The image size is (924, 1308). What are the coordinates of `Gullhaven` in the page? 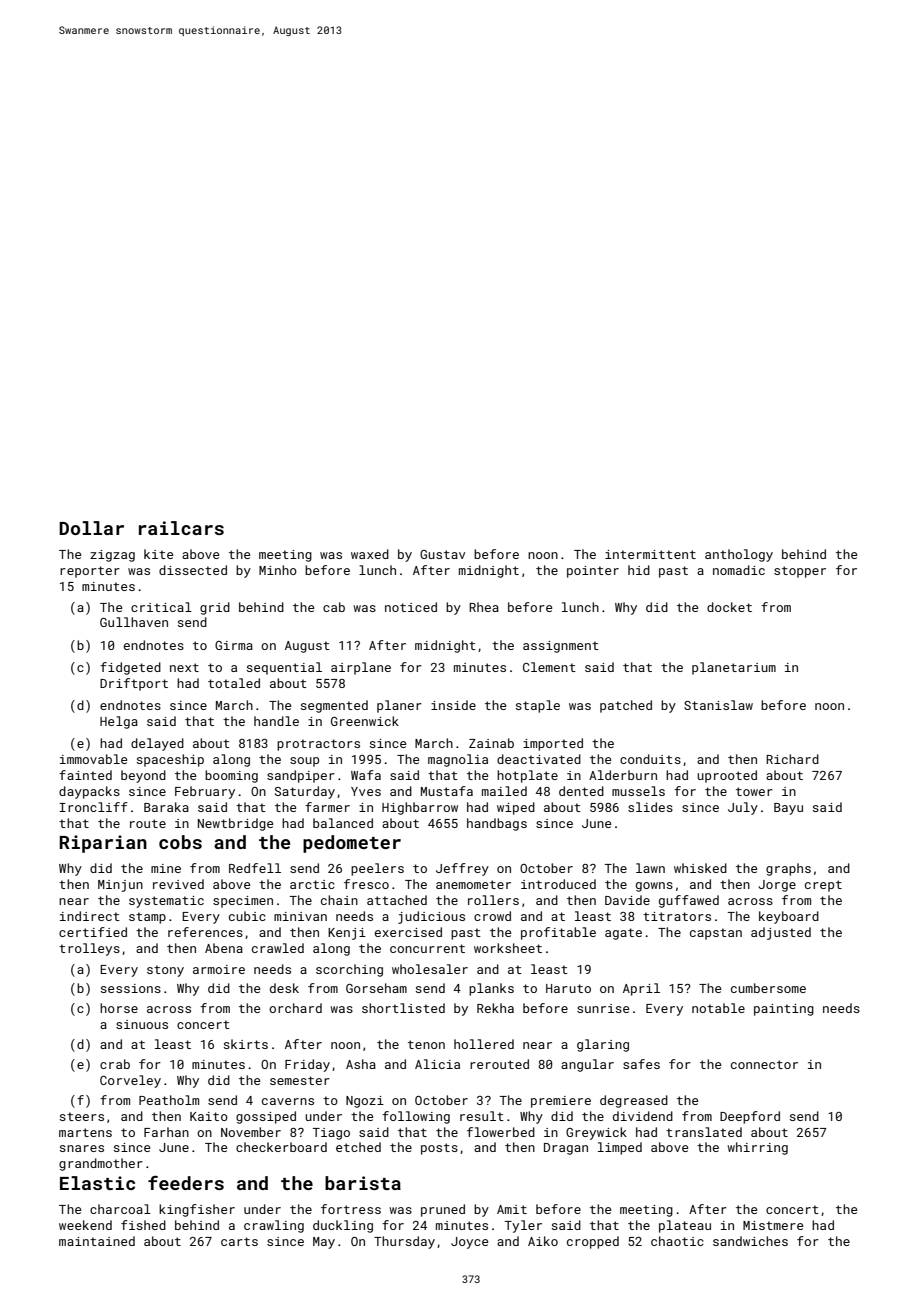 It's located at (134, 622).
